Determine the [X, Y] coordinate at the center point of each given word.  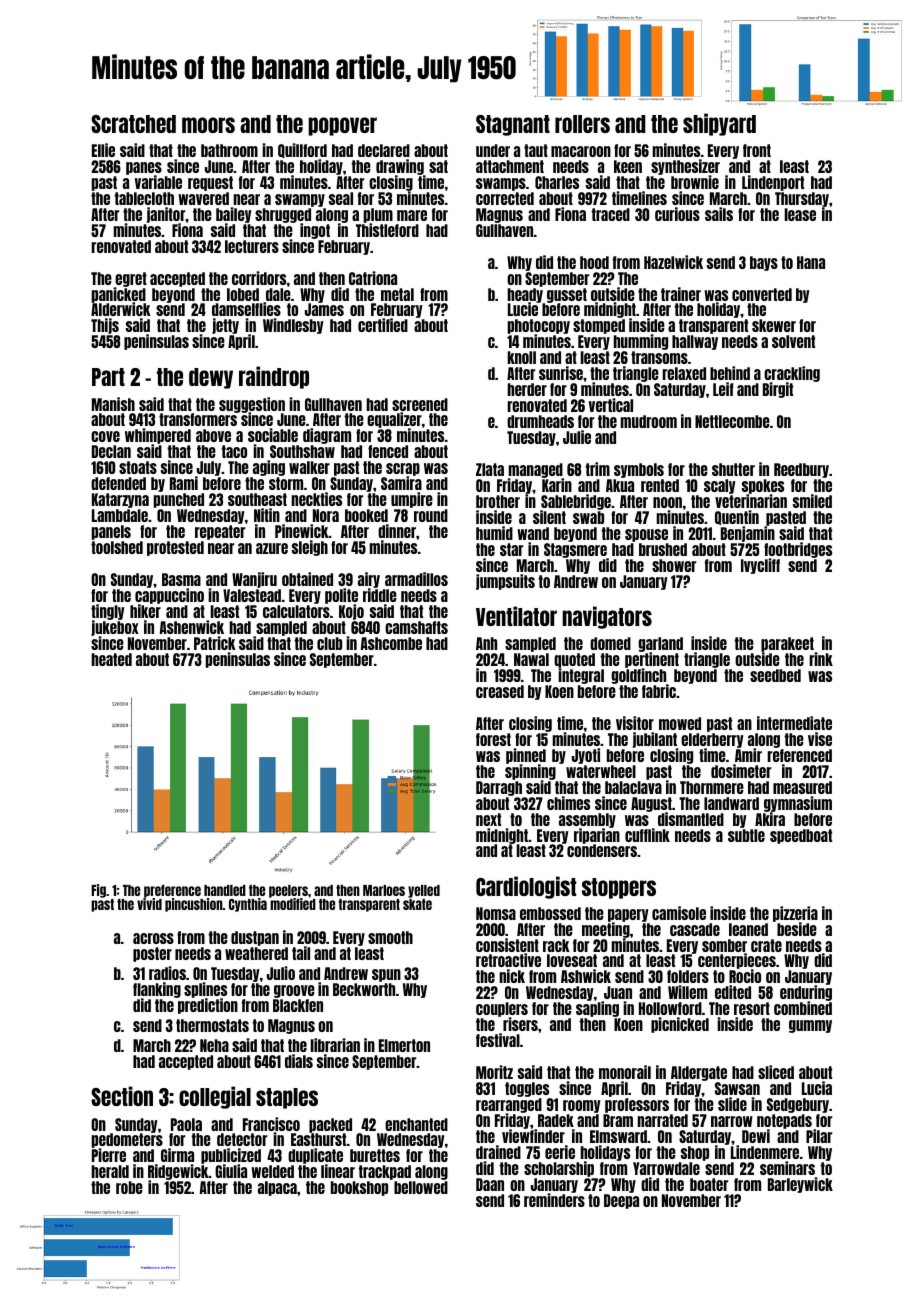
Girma [177, 1155]
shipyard [719, 124]
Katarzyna [120, 500]
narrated [663, 1120]
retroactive [508, 960]
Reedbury [801, 470]
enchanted [416, 1124]
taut [536, 150]
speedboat [801, 836]
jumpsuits [505, 582]
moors [208, 125]
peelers [288, 892]
